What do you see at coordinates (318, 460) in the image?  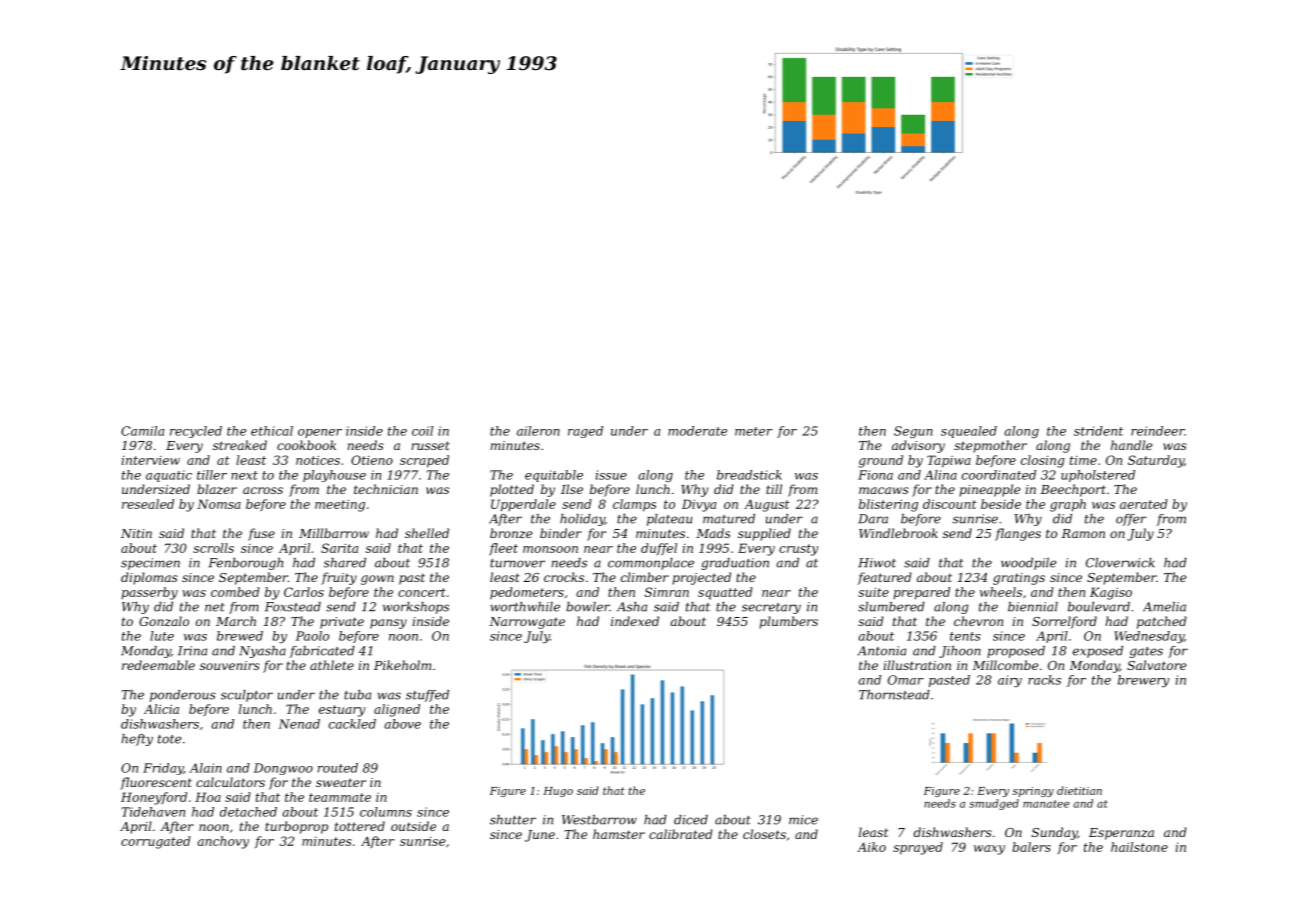 I see `notices` at bounding box center [318, 460].
